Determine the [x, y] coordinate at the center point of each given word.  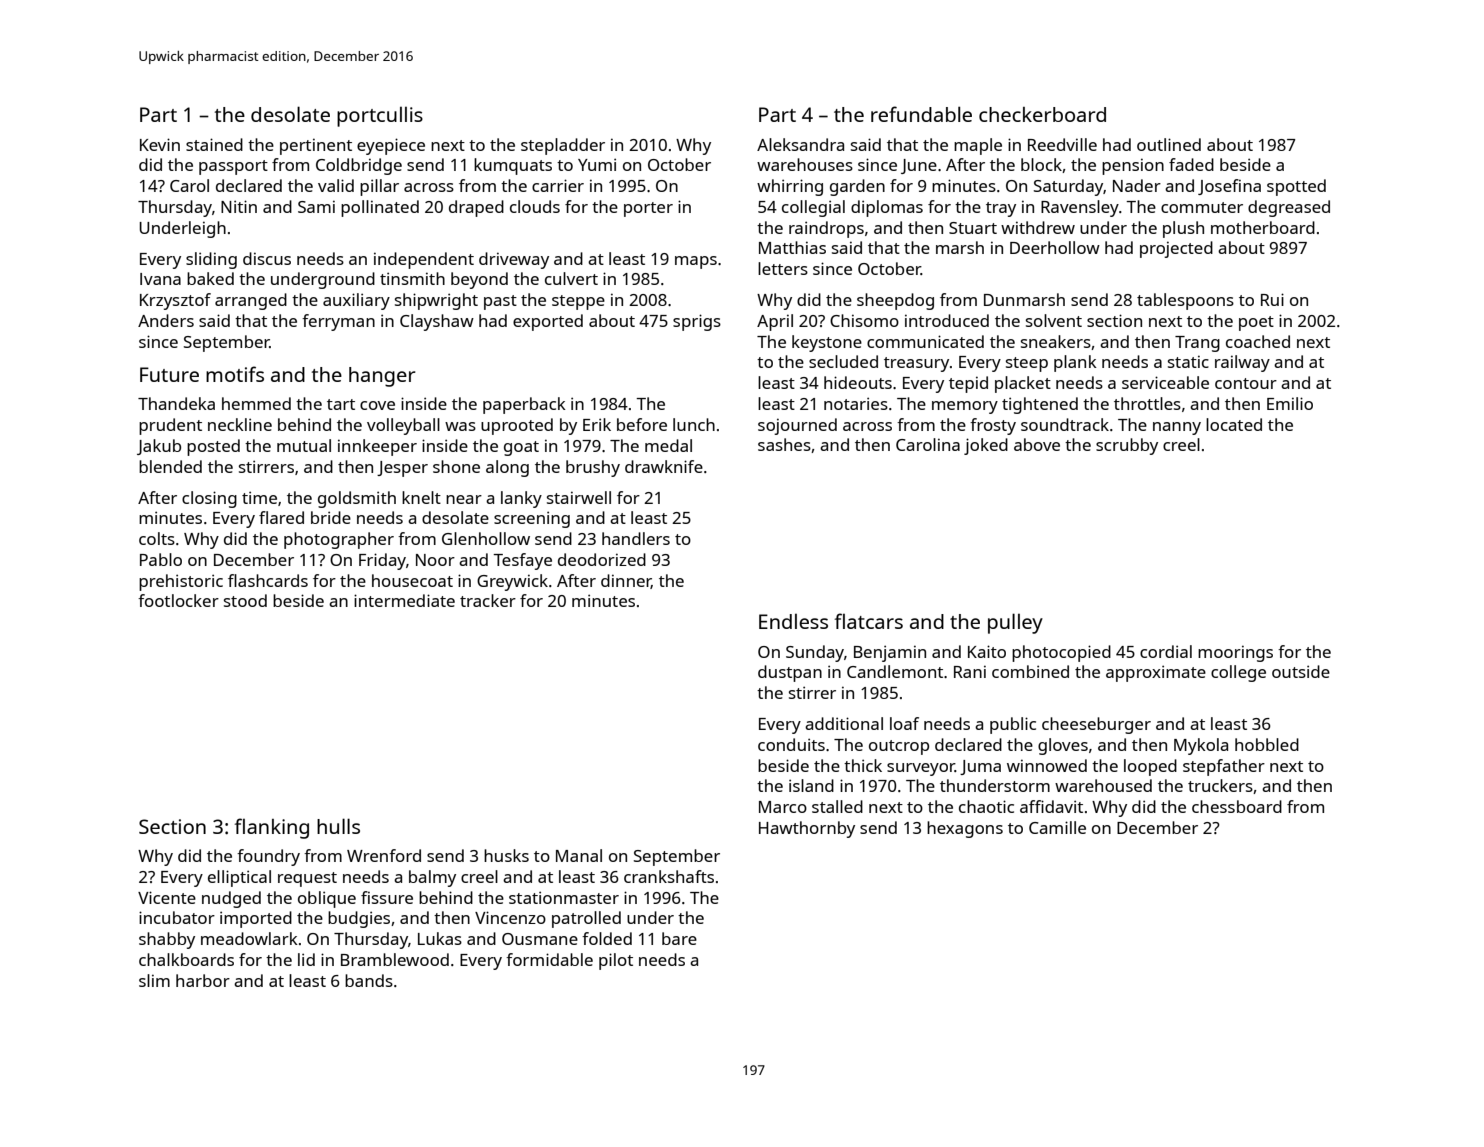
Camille [1057, 827]
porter [648, 209]
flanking [271, 828]
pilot [616, 961]
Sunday [815, 653]
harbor [203, 980]
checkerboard [1042, 114]
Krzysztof [175, 301]
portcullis [380, 117]
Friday [382, 561]
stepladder [563, 146]
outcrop [899, 747]
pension [1133, 166]
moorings [1235, 653]
